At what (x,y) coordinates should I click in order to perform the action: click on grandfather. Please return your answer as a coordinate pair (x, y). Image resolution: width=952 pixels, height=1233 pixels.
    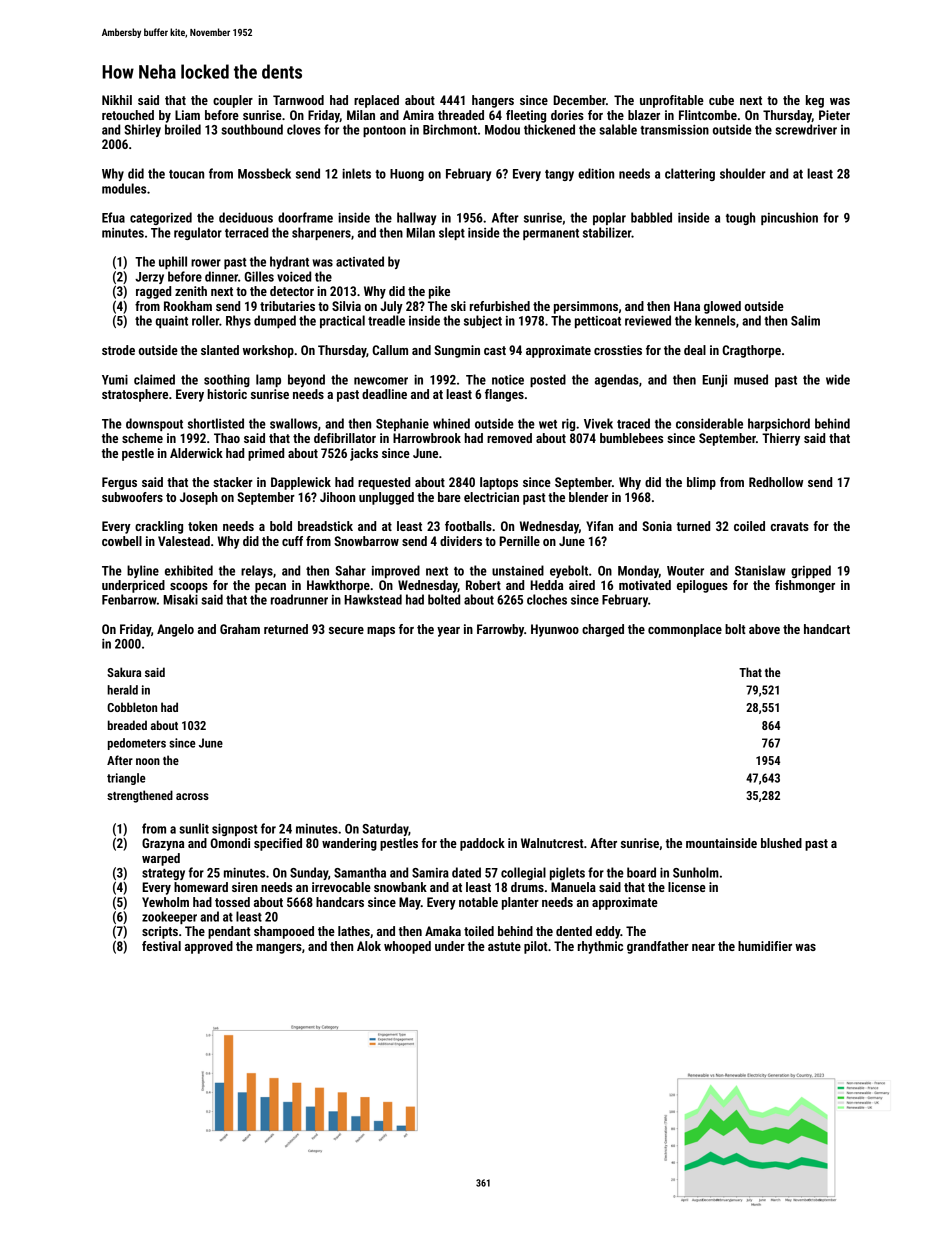
    Looking at the image, I should click on (658, 947).
